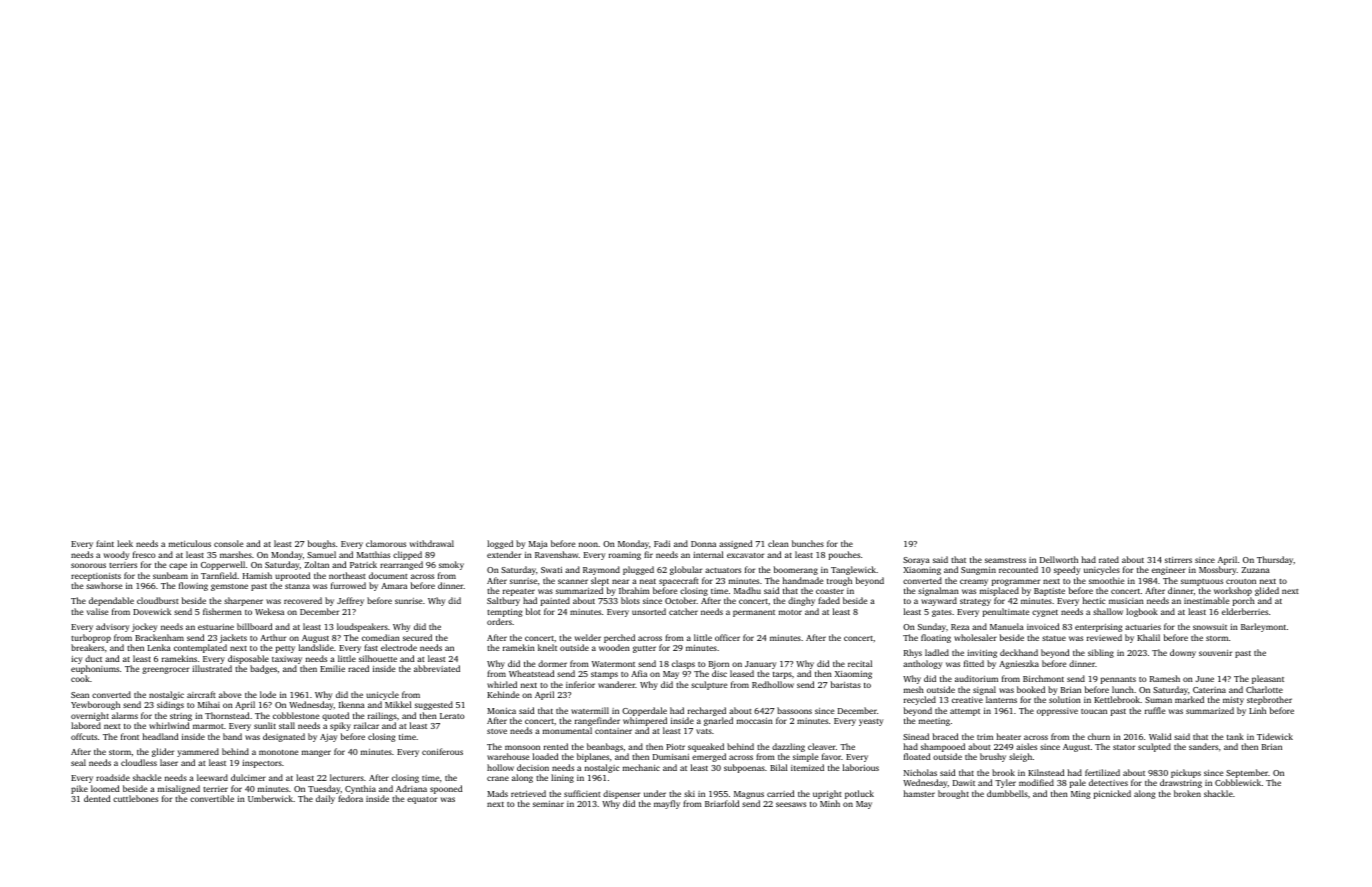  I want to click on coaster, so click(830, 591).
